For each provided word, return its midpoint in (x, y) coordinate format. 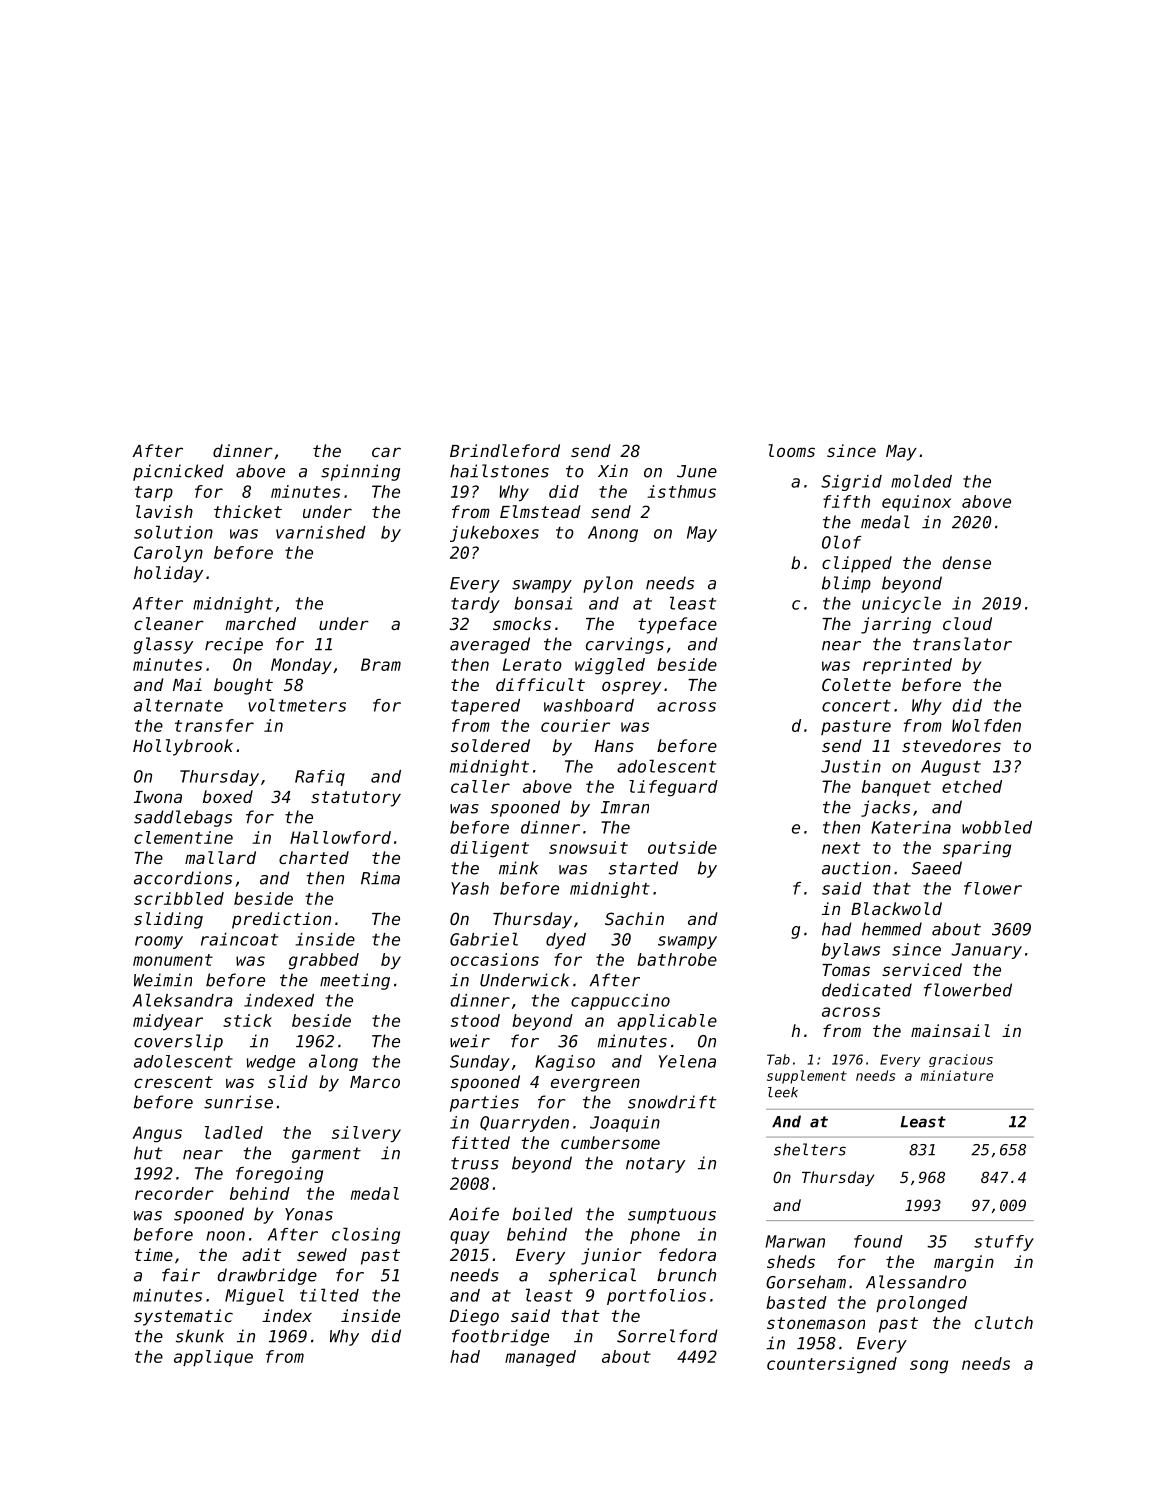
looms (792, 450)
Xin (613, 470)
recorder (174, 1193)
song (929, 1367)
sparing (977, 849)
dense (967, 562)
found (878, 1241)
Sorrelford (667, 1336)
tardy (475, 605)
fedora (687, 1254)
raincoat (239, 939)
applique (213, 1358)
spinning (360, 472)
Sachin (634, 918)
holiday (168, 574)
